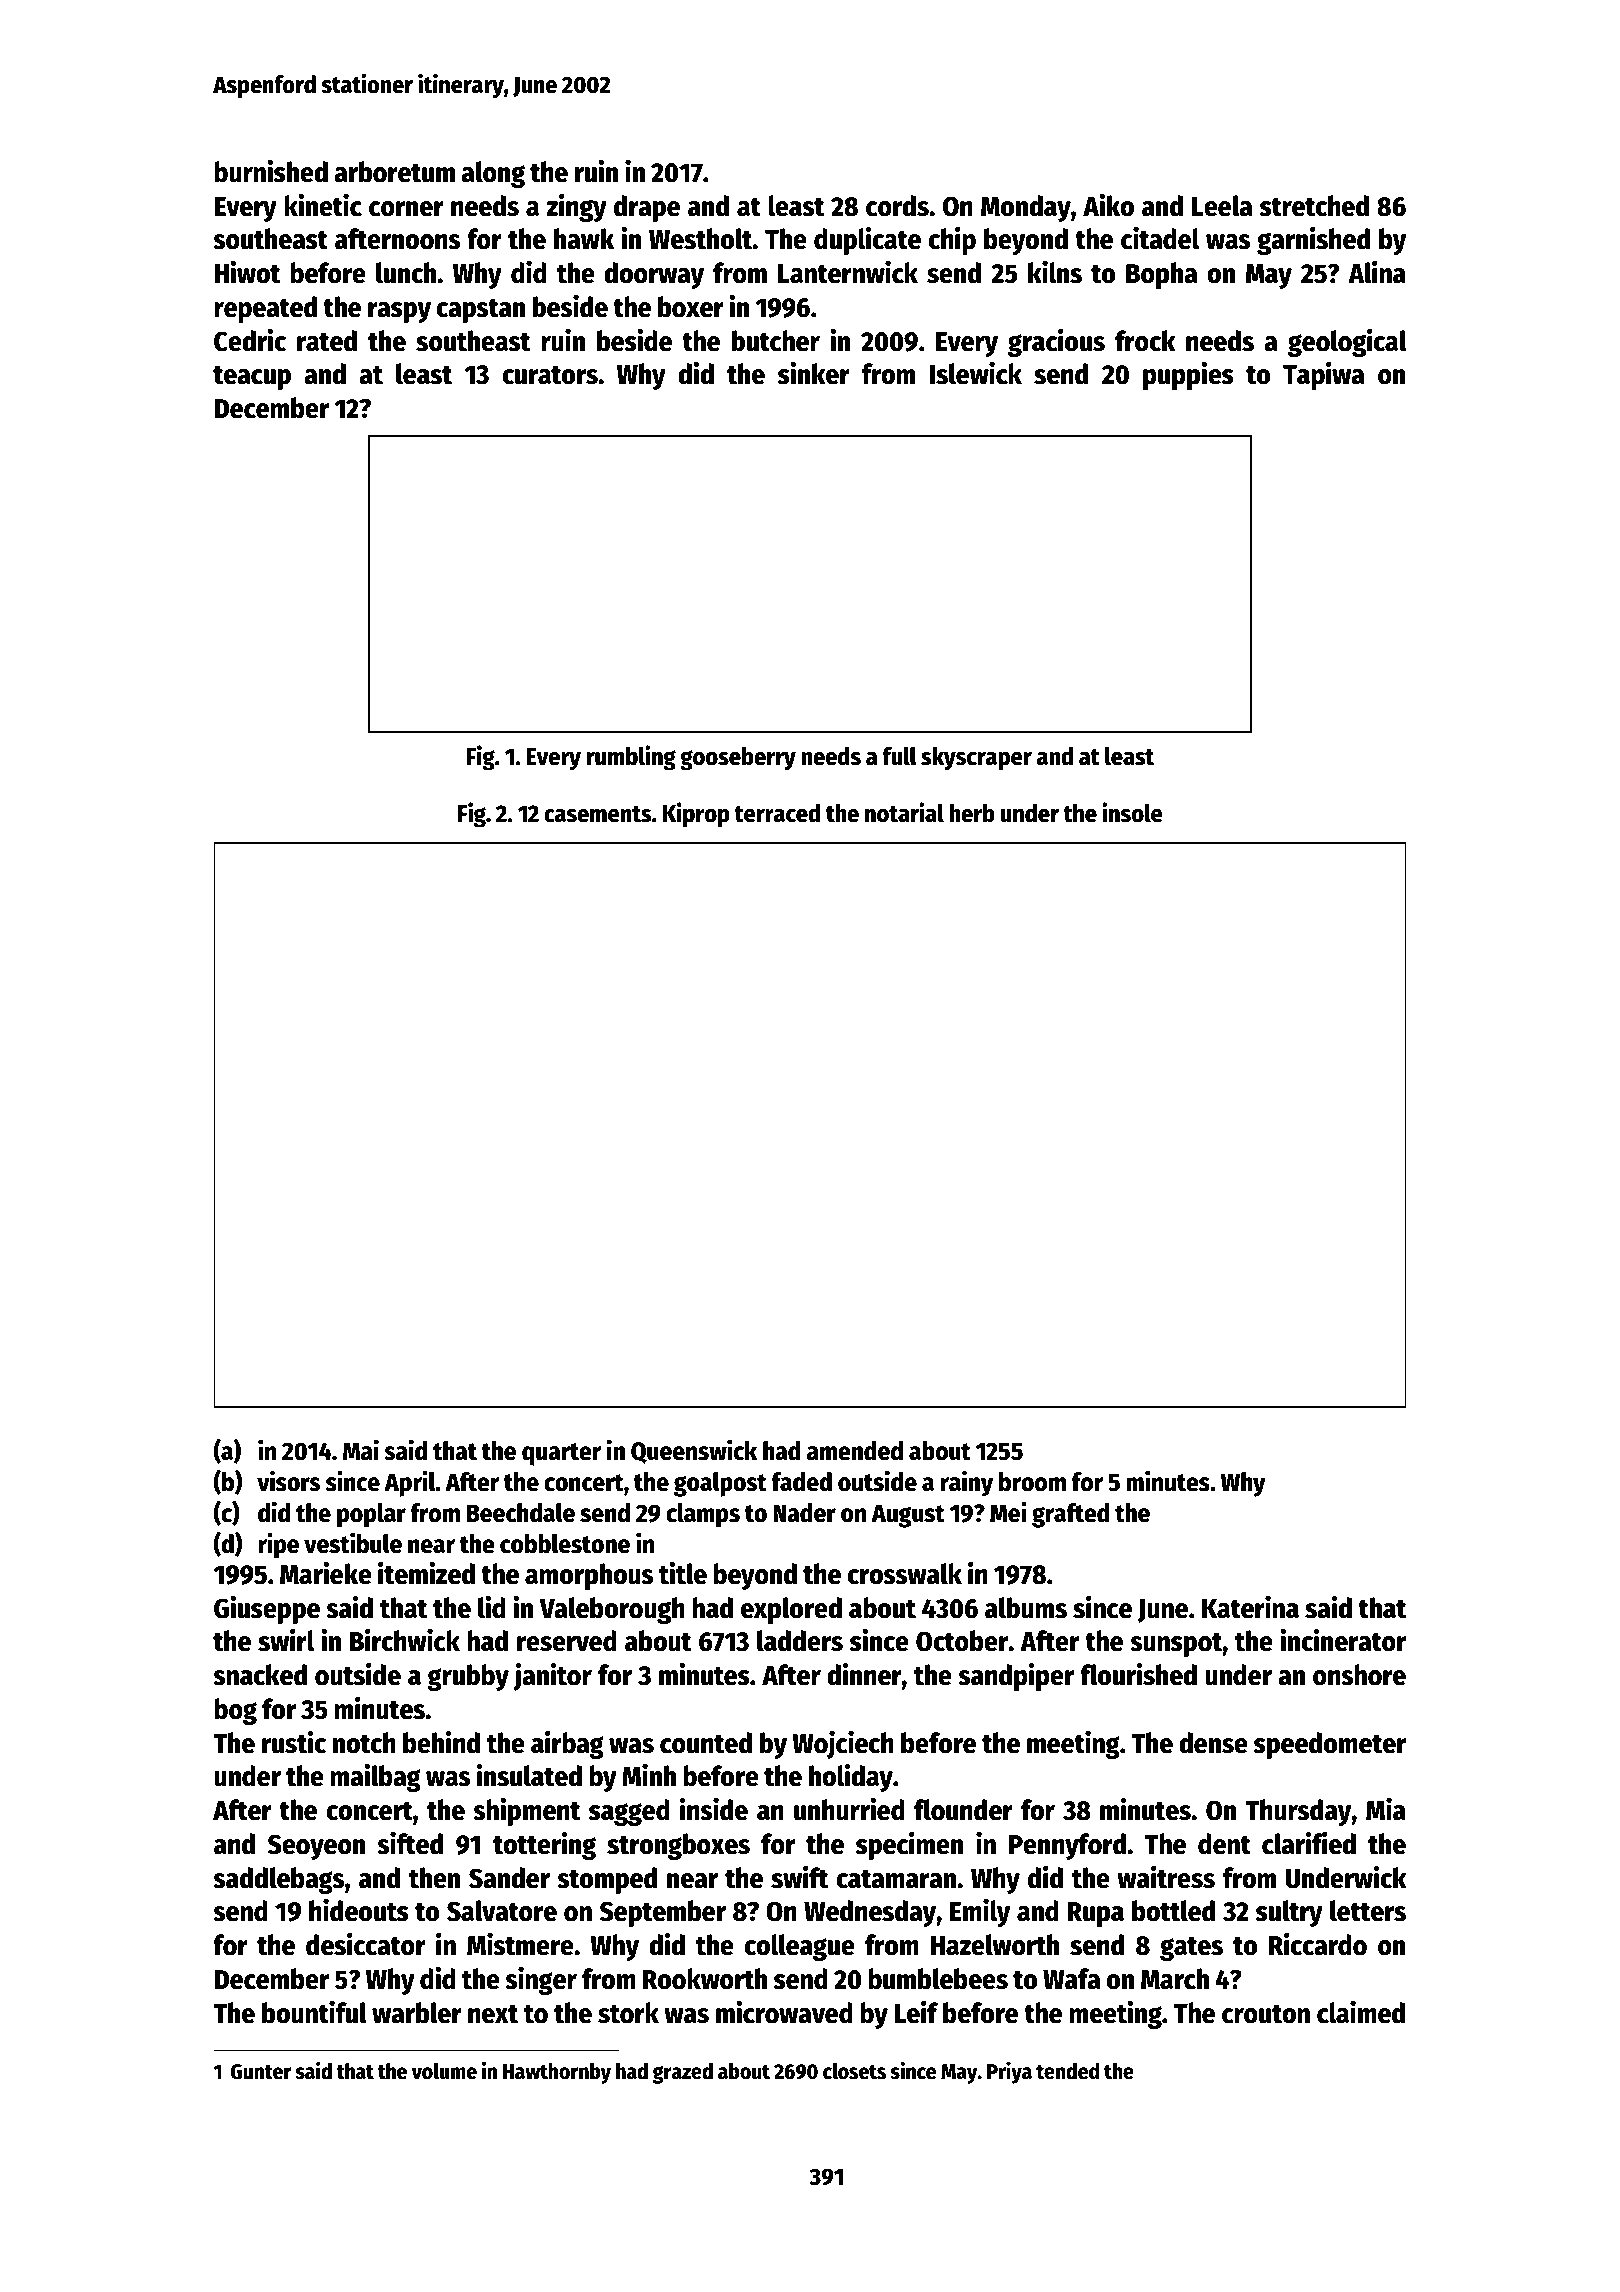 The width and height of the image is (1620, 2292). Describe the element at coordinates (1222, 206) in the image. I see `Leela` at that location.
